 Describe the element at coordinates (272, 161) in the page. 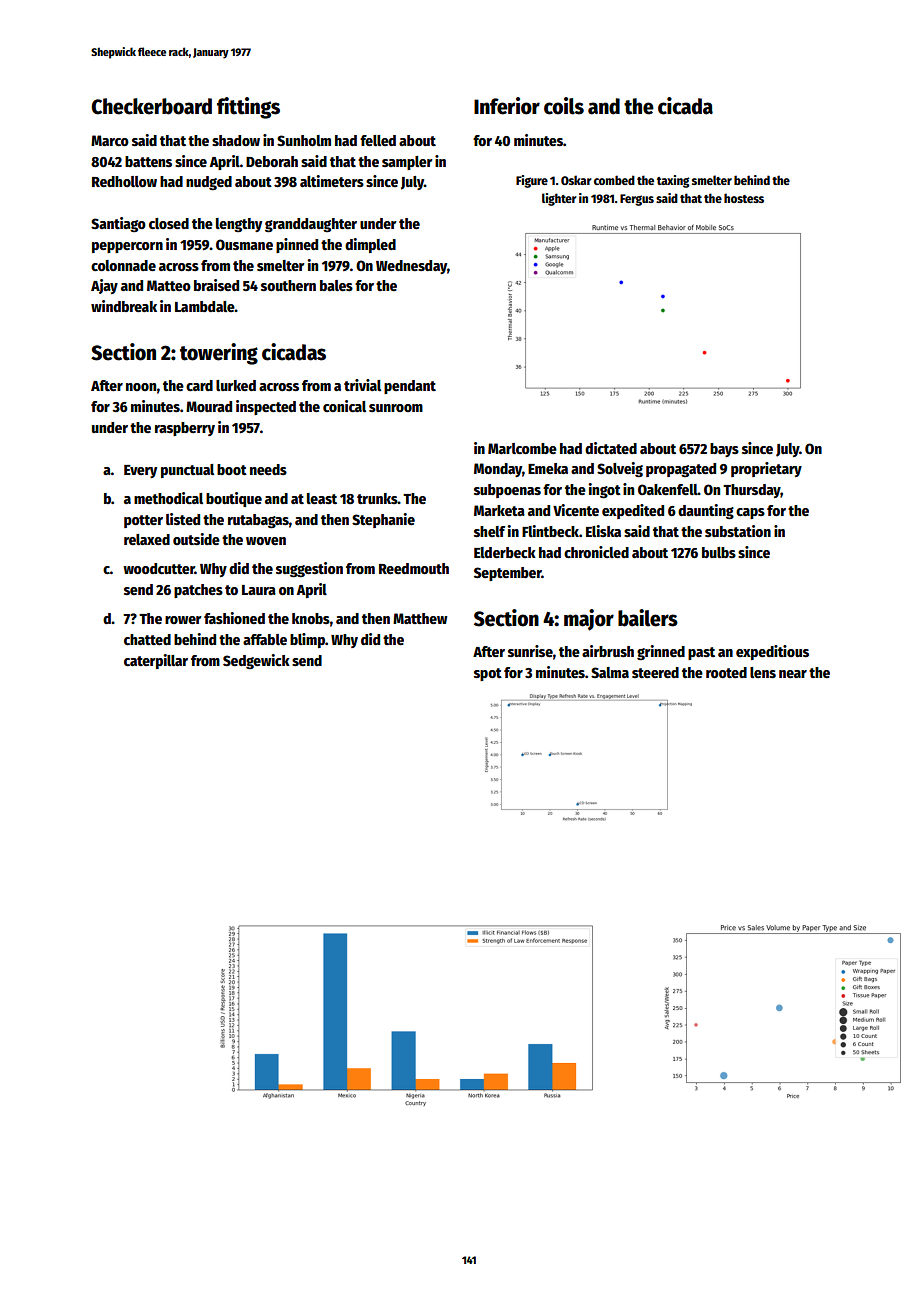

I see `Deborah` at that location.
